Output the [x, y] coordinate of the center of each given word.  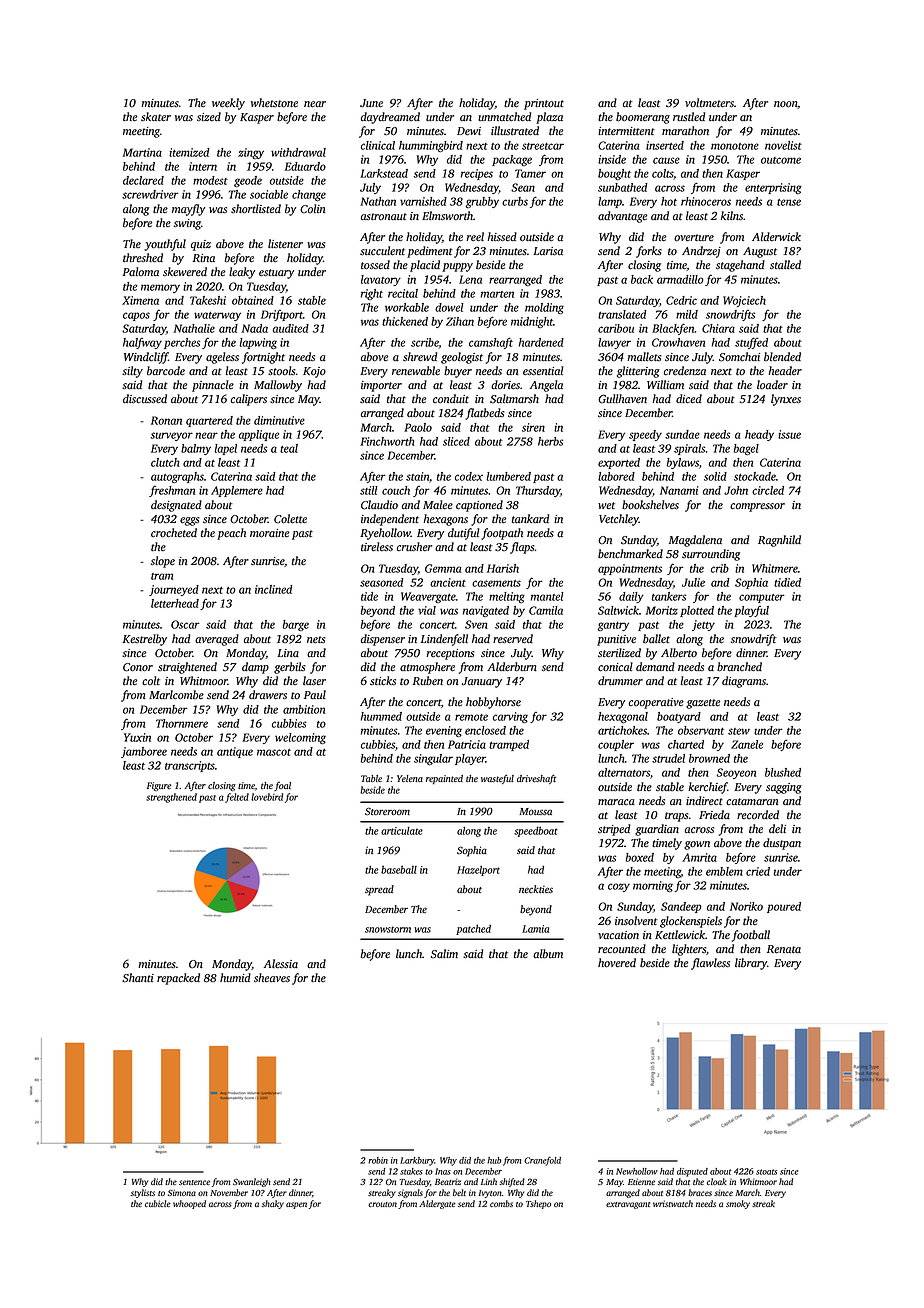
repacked [178, 979]
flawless [710, 964]
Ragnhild [779, 541]
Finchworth [387, 441]
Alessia [281, 964]
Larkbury [417, 1161]
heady [759, 435]
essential [543, 371]
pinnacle [213, 386]
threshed [143, 258]
